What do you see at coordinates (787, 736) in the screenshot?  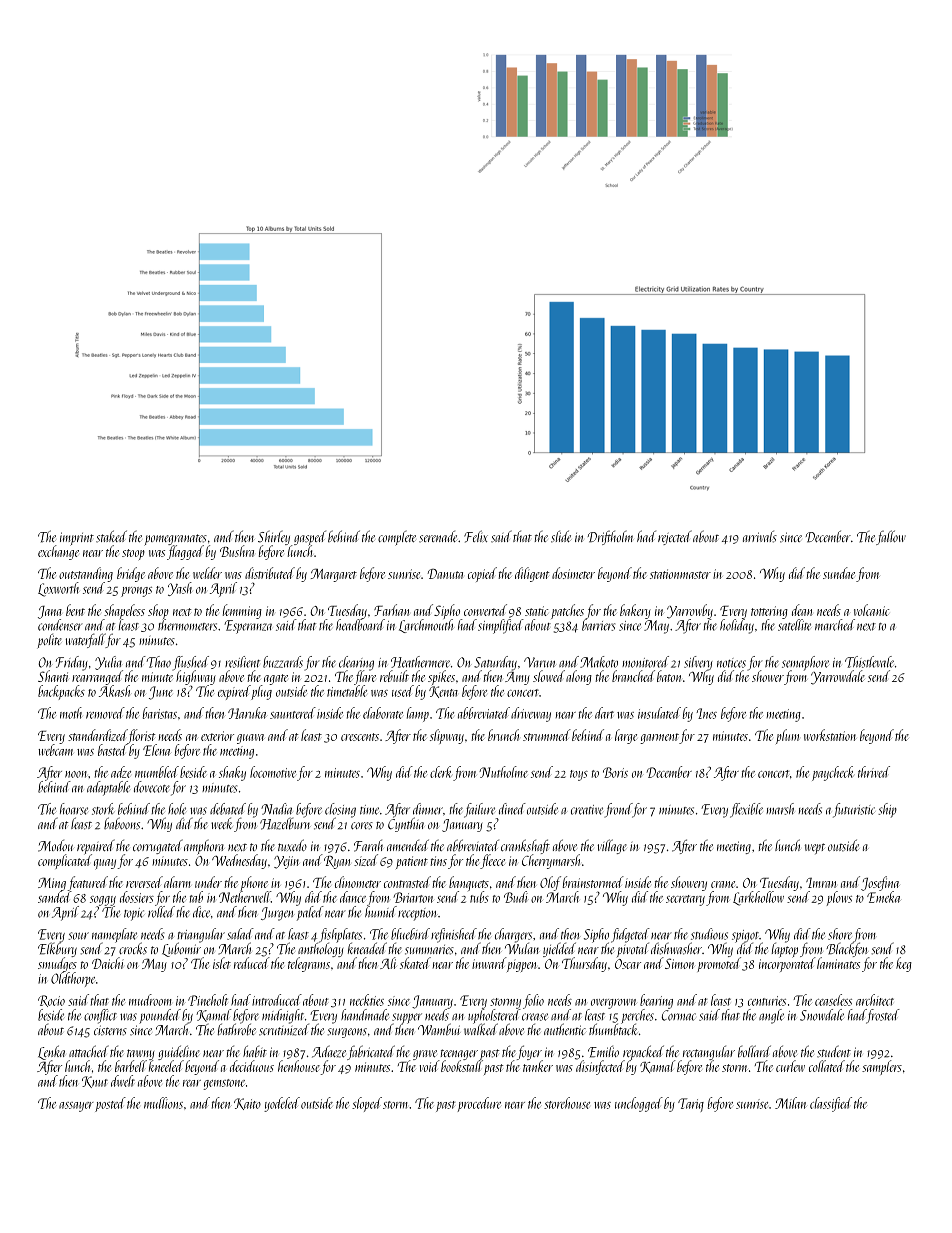 I see `plum` at bounding box center [787, 736].
